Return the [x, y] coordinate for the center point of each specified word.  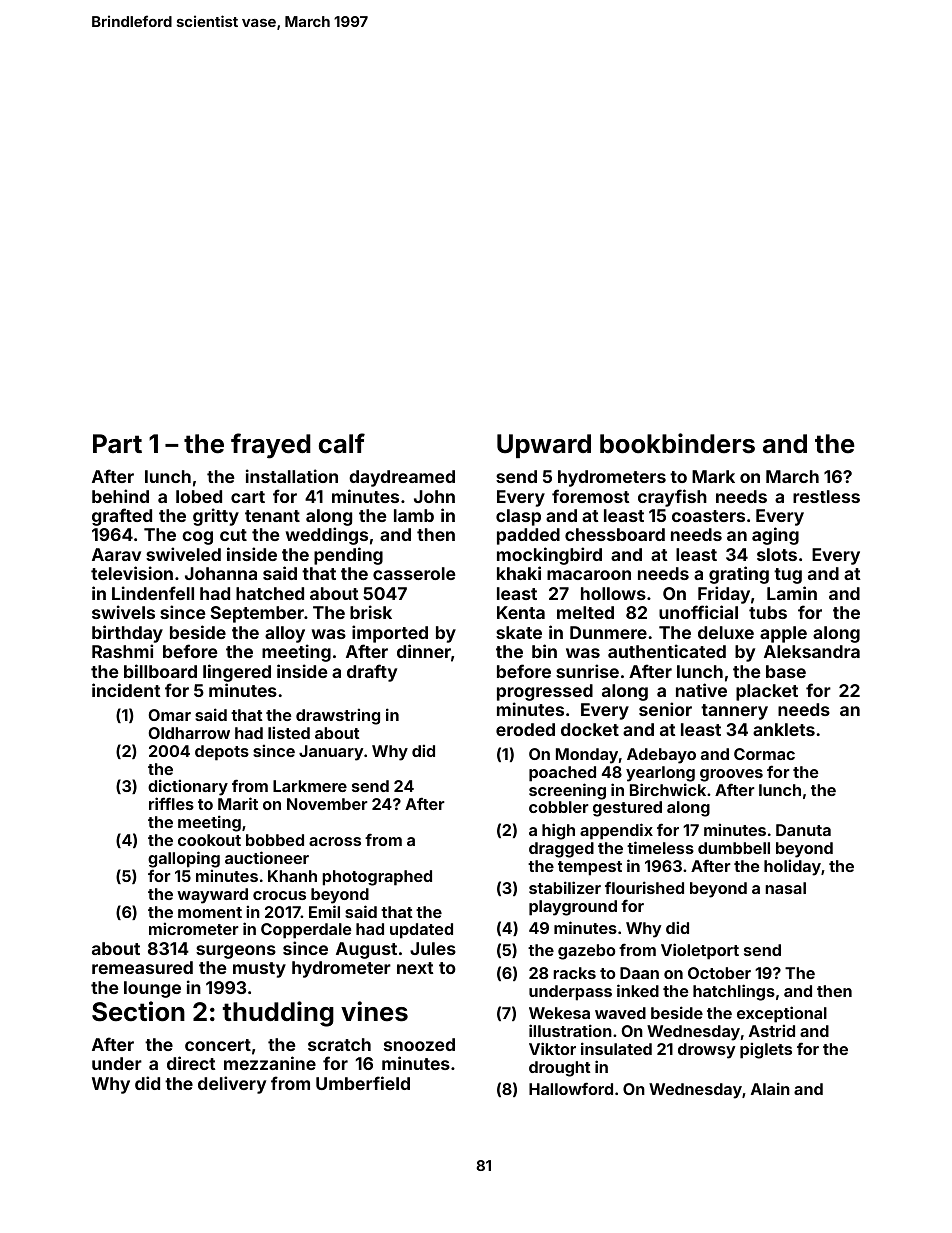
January [331, 753]
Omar [169, 715]
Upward [544, 446]
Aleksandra [812, 651]
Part [117, 444]
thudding [278, 1014]
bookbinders [677, 443]
